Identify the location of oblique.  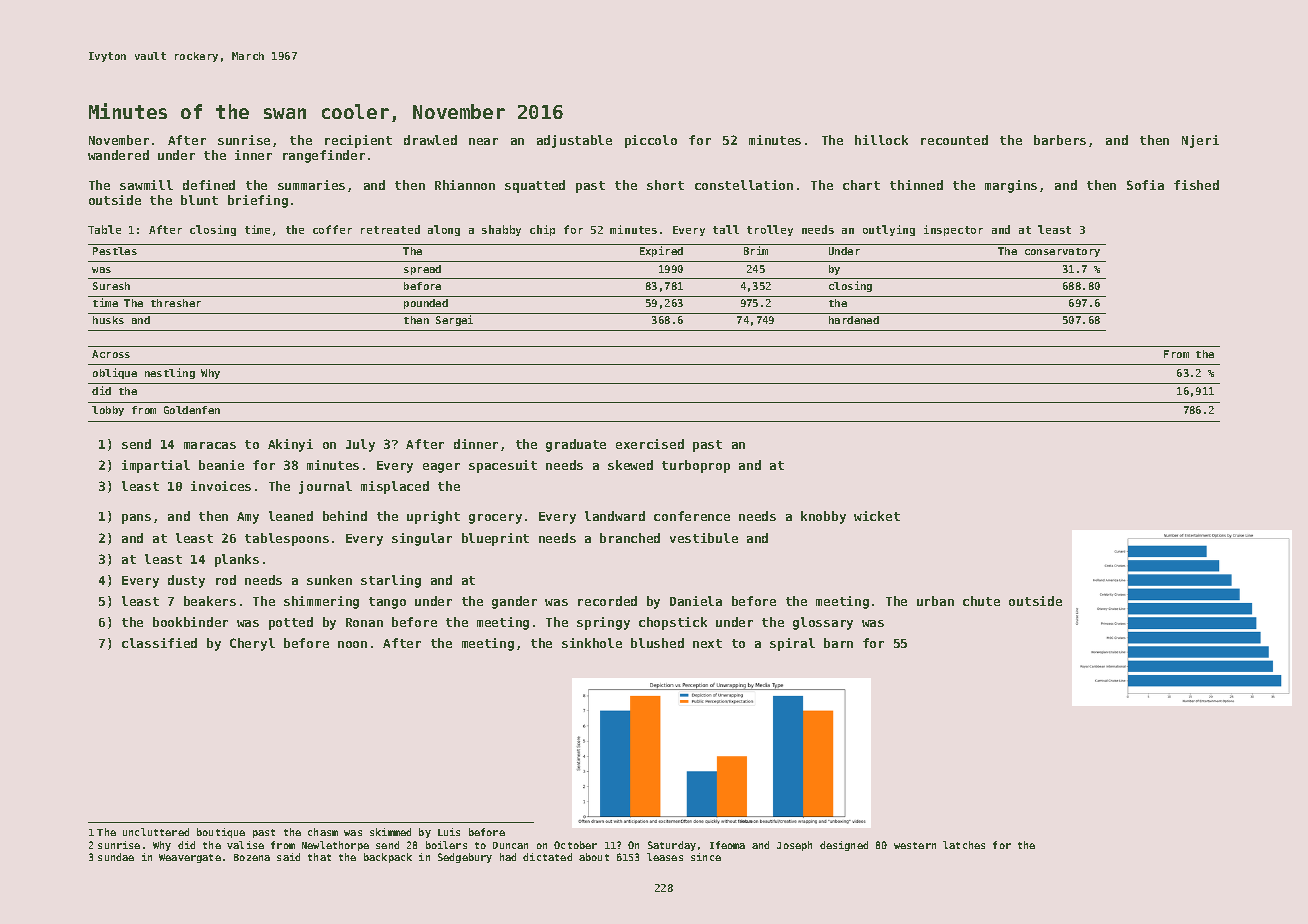
(115, 373).
